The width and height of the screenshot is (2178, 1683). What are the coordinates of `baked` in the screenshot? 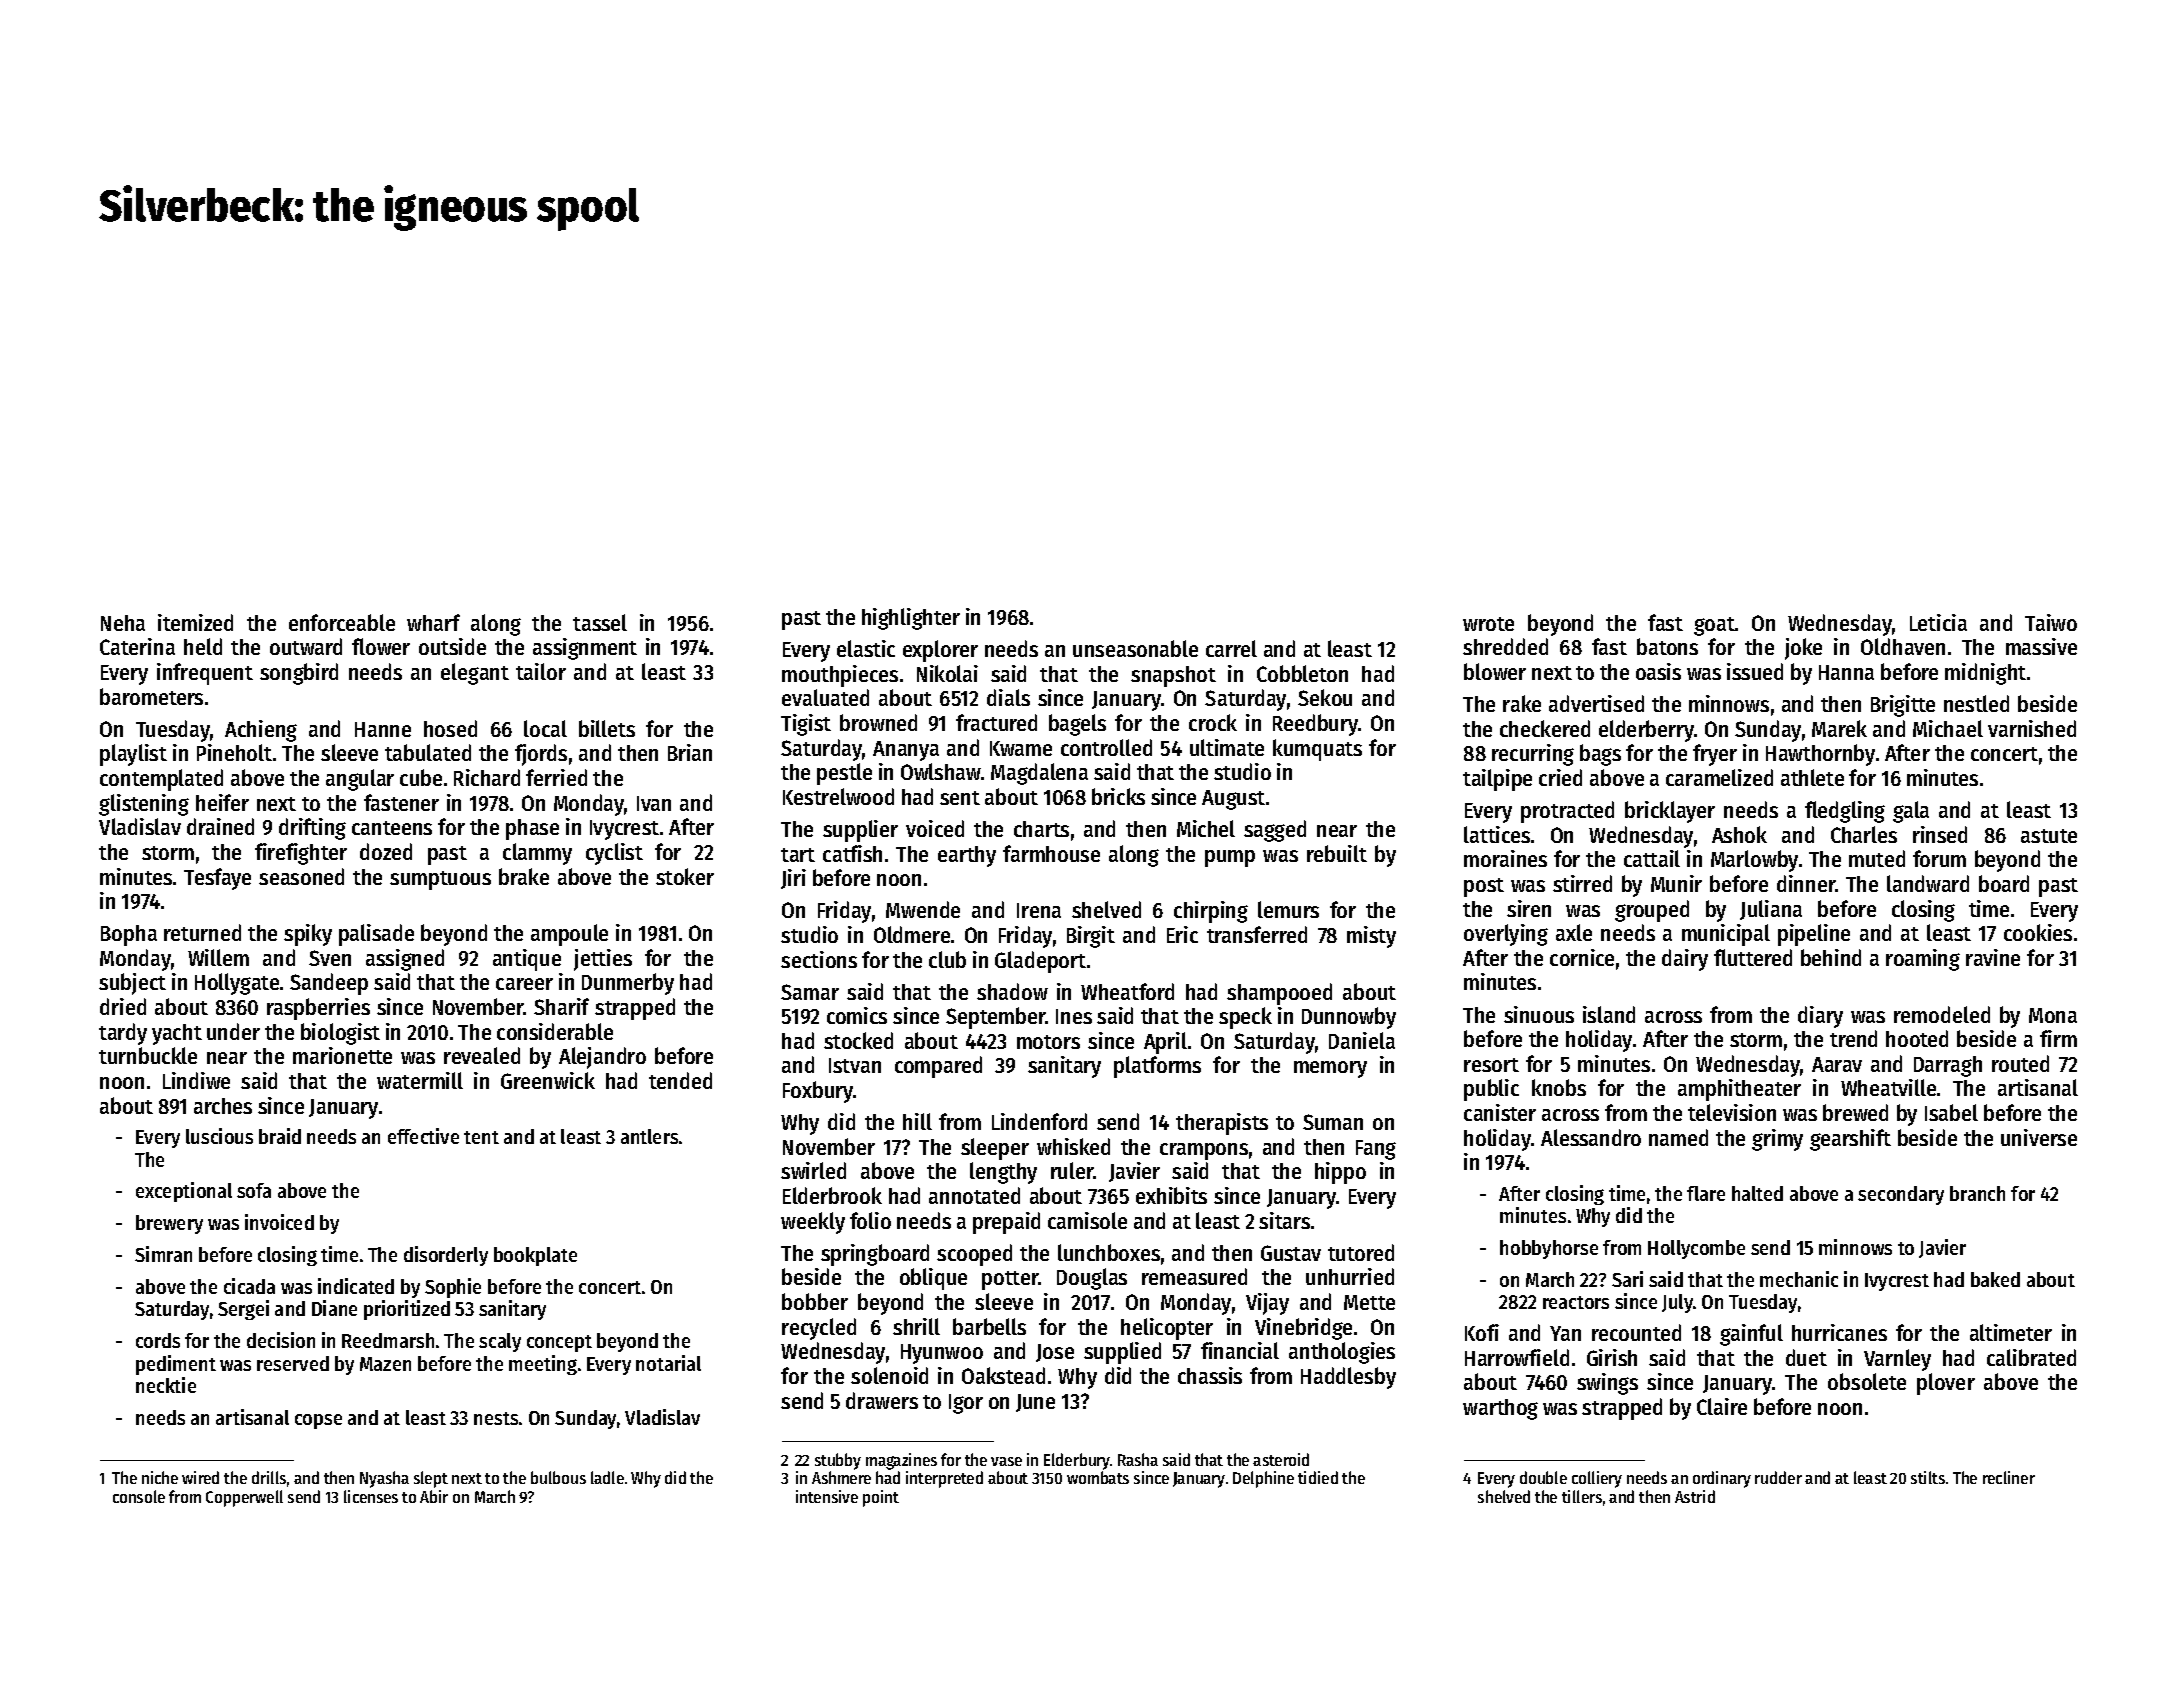 It's located at (1995, 1279).
